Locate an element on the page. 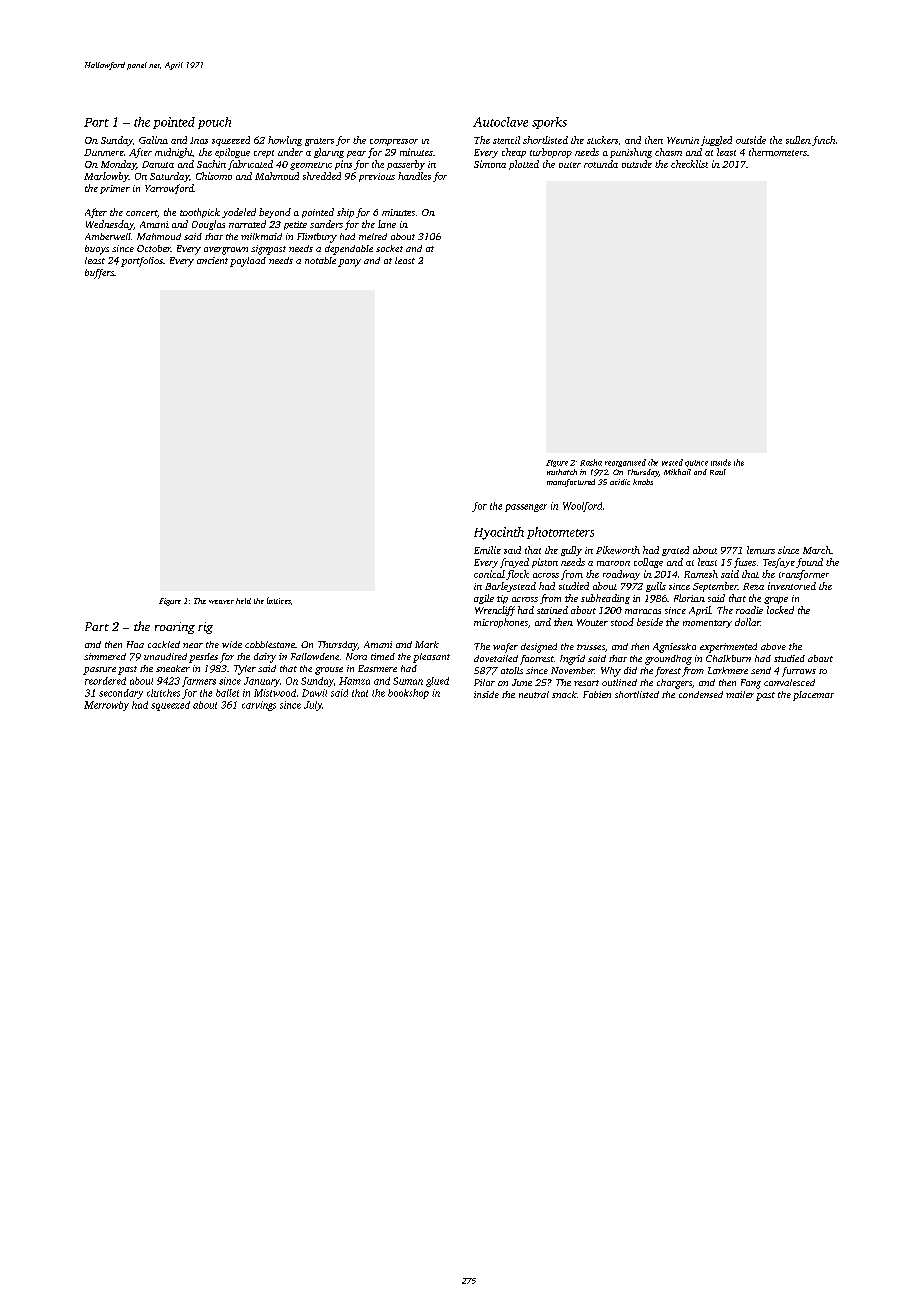 This page has width=924, height=1308. transformer is located at coordinates (804, 575).
